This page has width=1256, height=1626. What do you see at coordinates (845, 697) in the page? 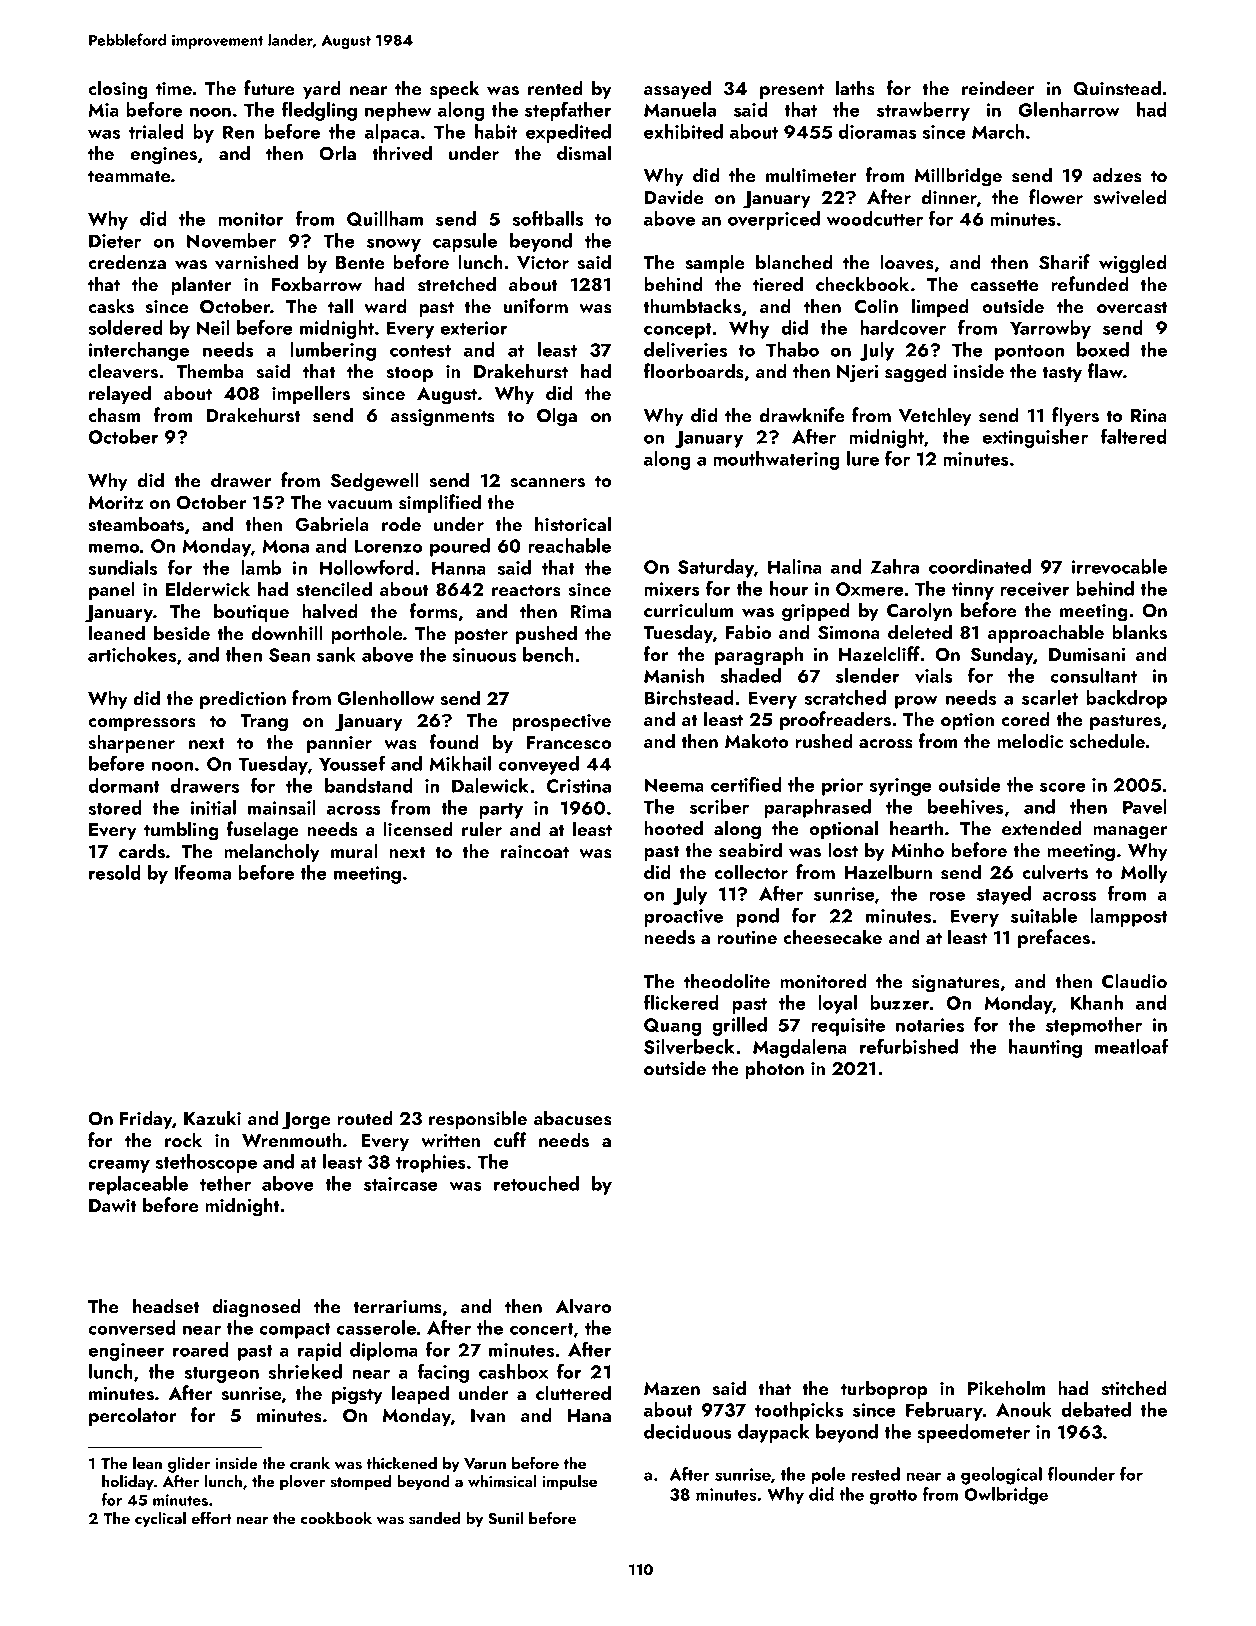
I see `scratched` at bounding box center [845, 697].
